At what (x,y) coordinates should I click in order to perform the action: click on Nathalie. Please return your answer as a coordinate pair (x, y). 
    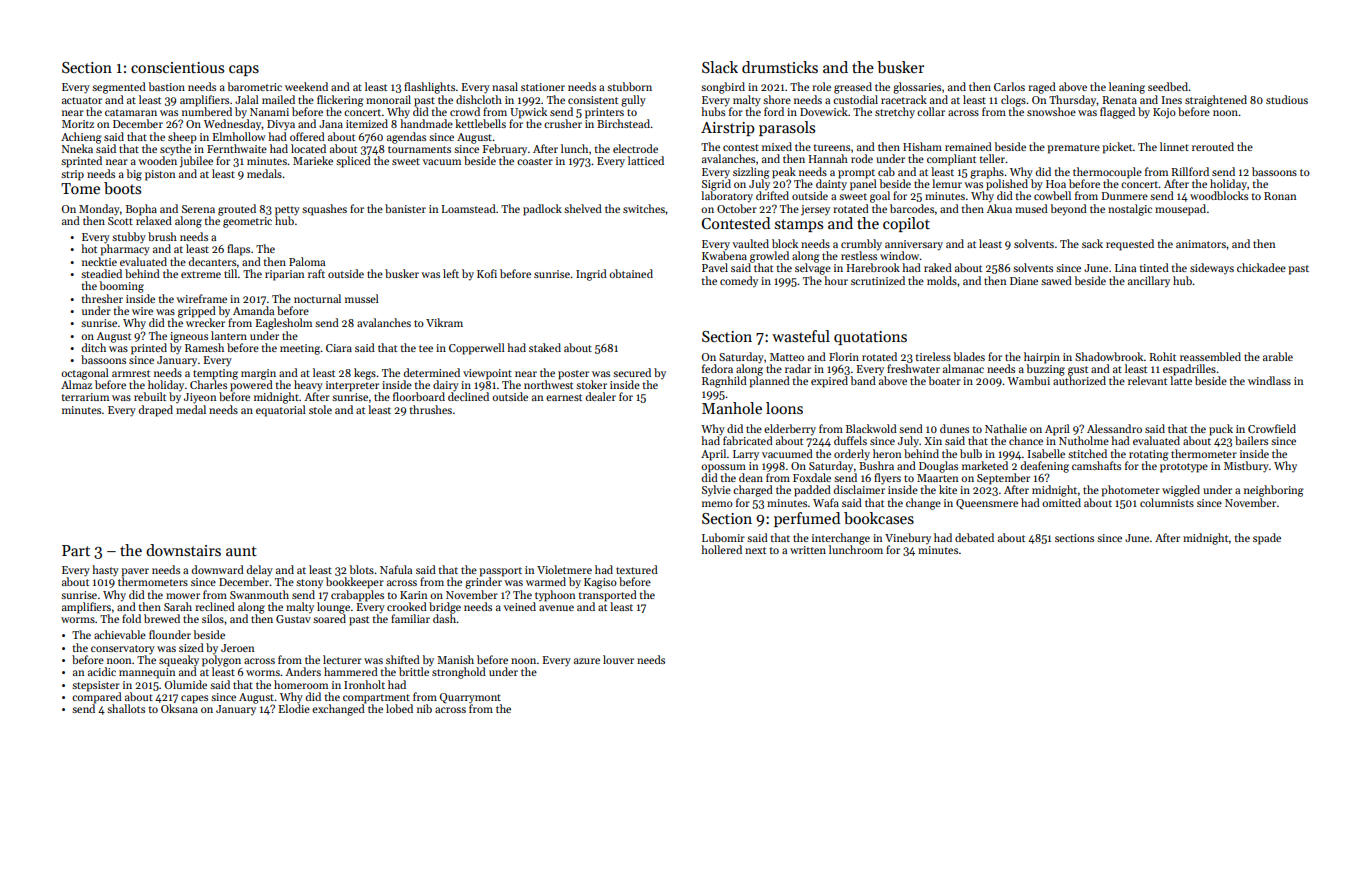
    Looking at the image, I should click on (1006, 428).
